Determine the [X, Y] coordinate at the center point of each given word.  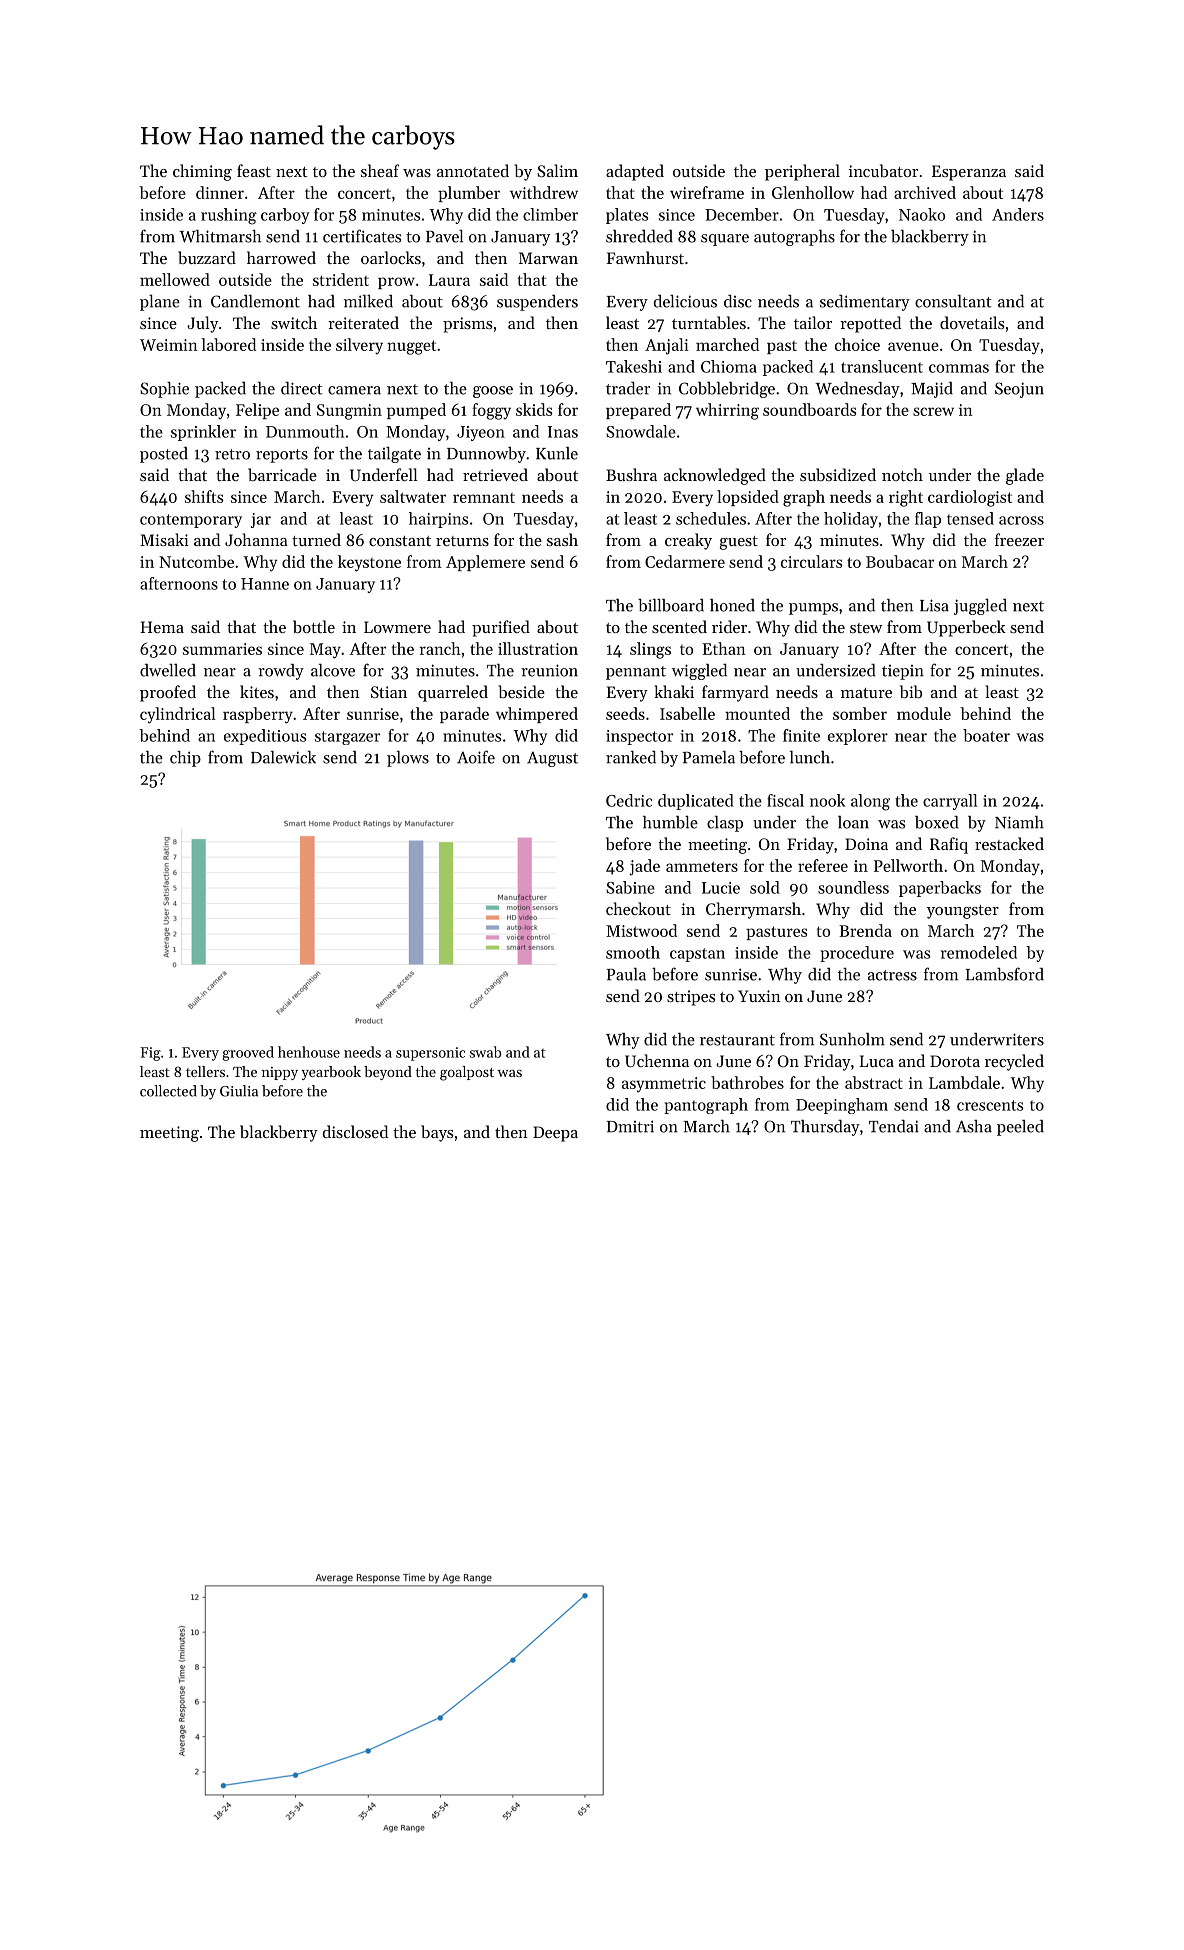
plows [408, 759]
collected [168, 1091]
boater [986, 735]
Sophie [164, 390]
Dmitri [630, 1126]
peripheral [802, 172]
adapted [635, 172]
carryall [950, 802]
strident [341, 279]
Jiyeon [481, 433]
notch [902, 474]
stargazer [347, 738]
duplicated [696, 802]
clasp [725, 824]
